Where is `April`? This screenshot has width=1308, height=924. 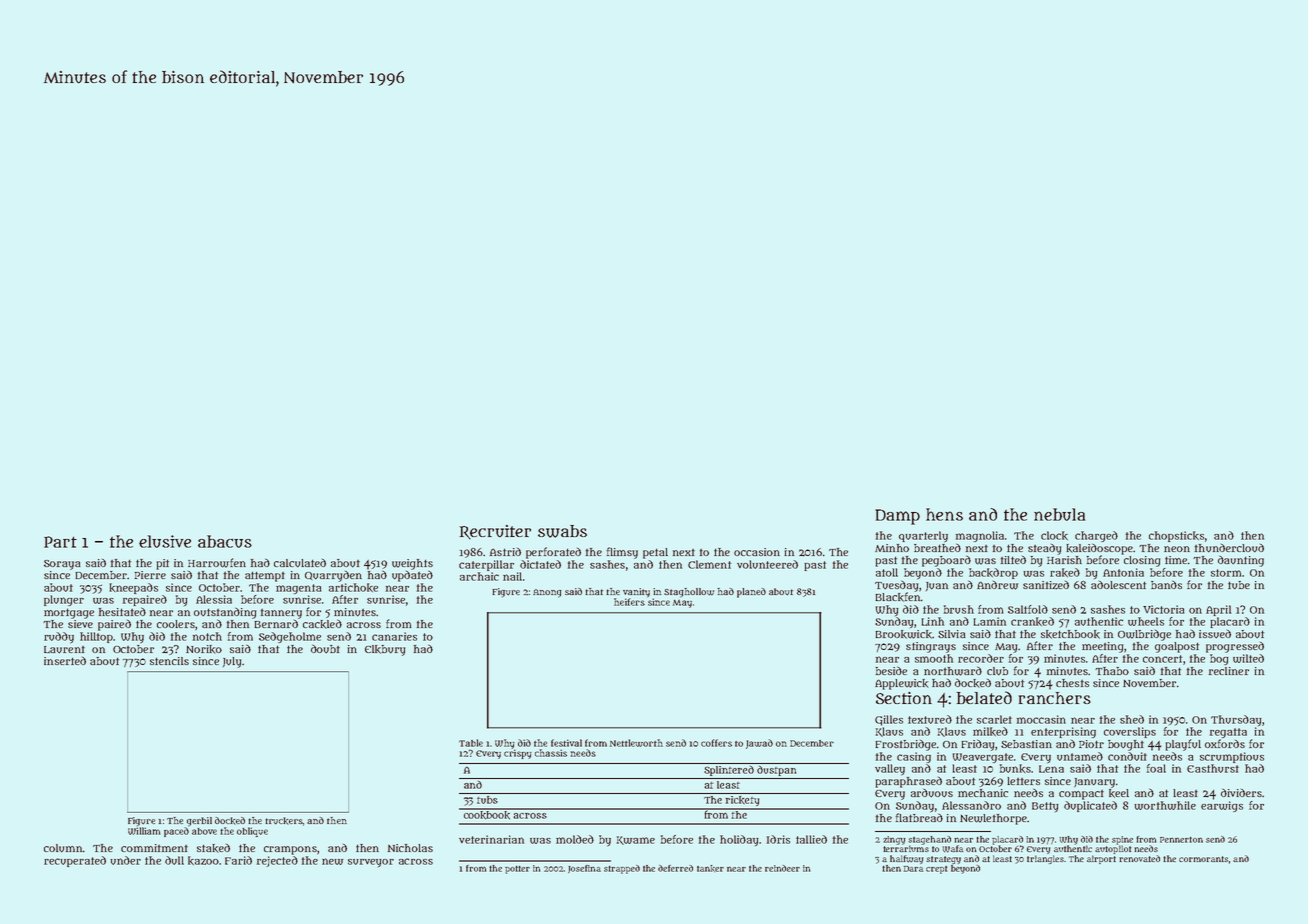
April is located at coordinates (1218, 610).
